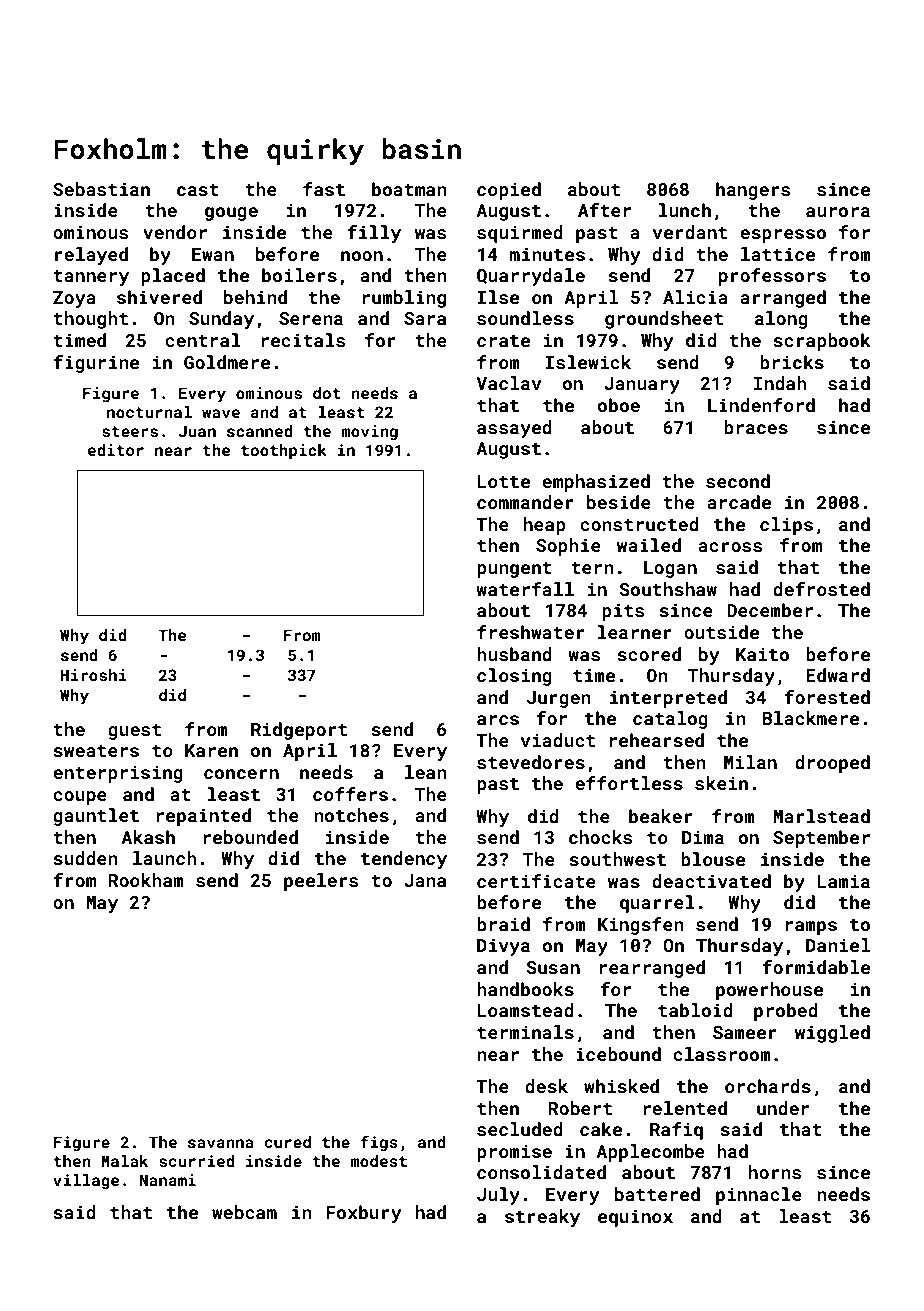 The image size is (924, 1311). What do you see at coordinates (173, 277) in the page?
I see `placed` at bounding box center [173, 277].
